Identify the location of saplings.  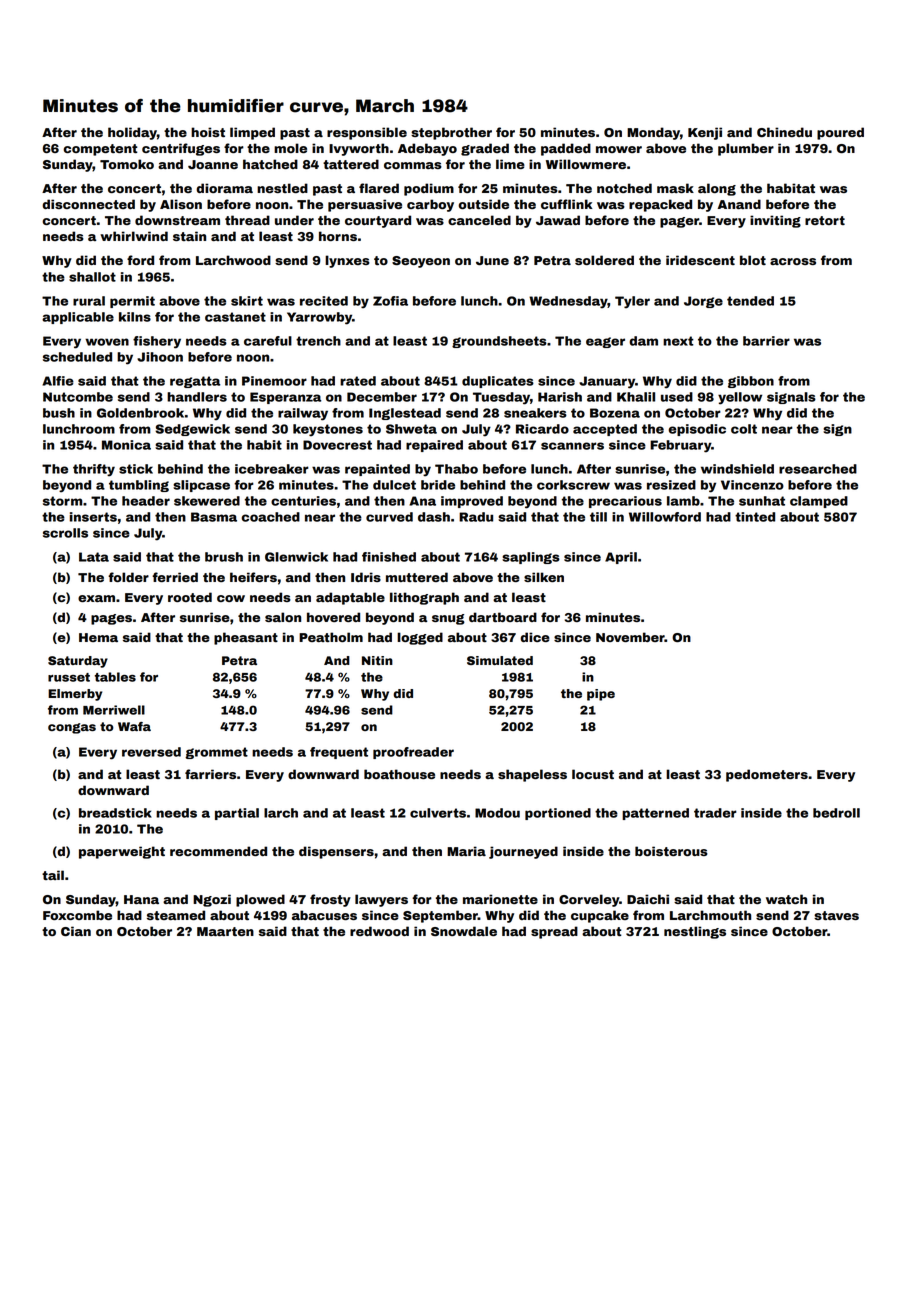
(531, 558).
